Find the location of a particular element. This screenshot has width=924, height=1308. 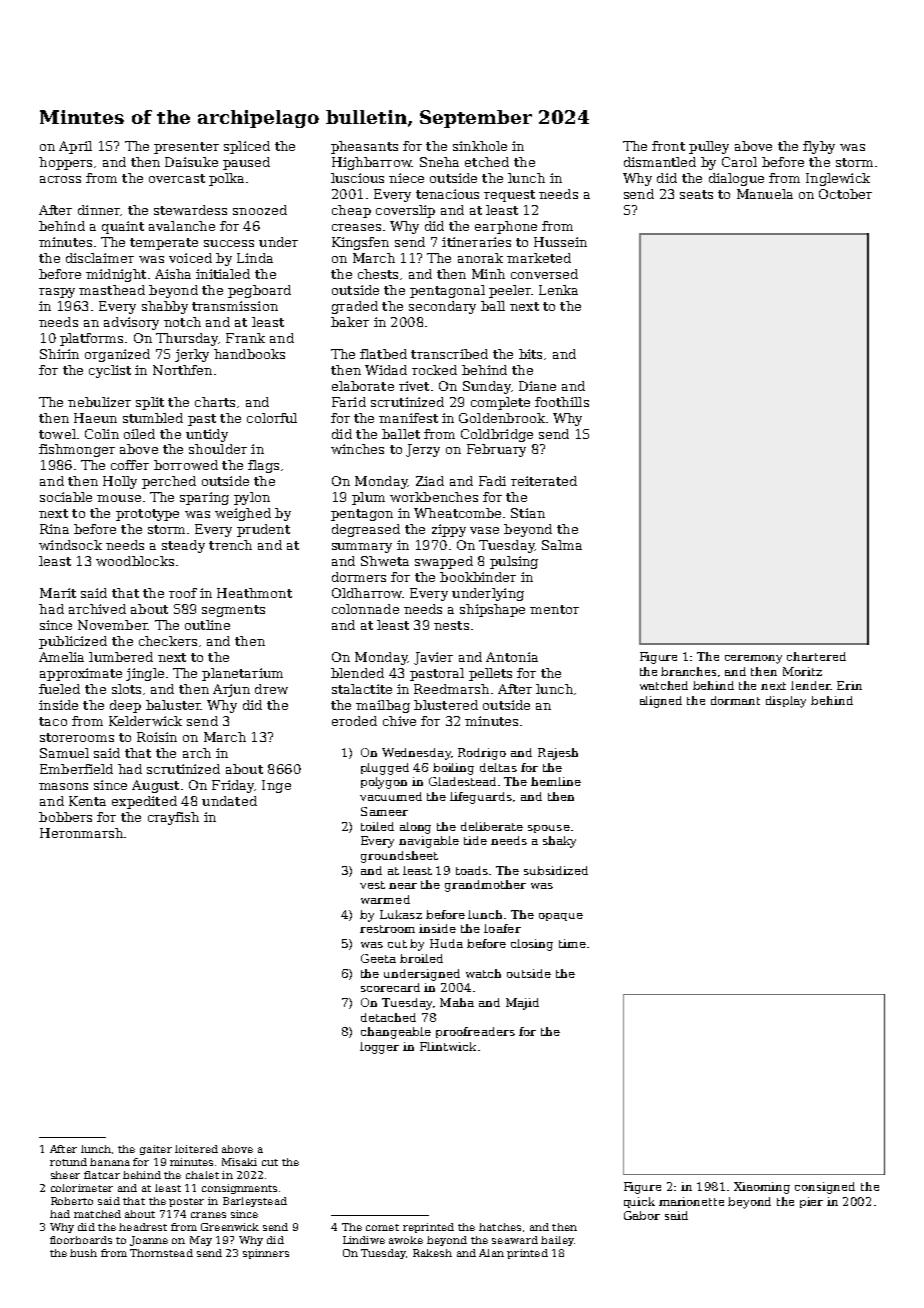

windsock is located at coordinates (70, 545).
